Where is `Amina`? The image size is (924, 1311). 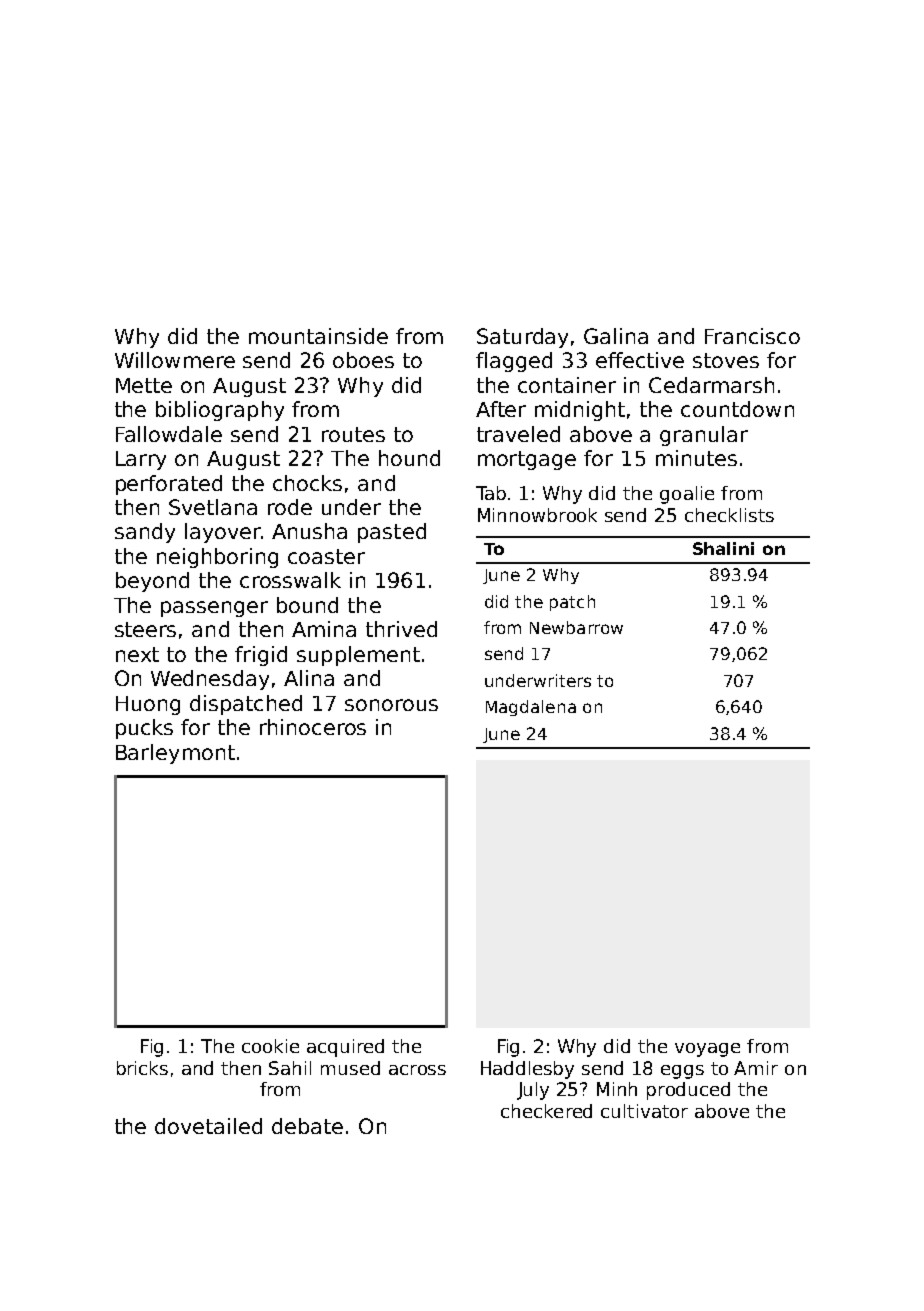 Amina is located at coordinates (324, 629).
